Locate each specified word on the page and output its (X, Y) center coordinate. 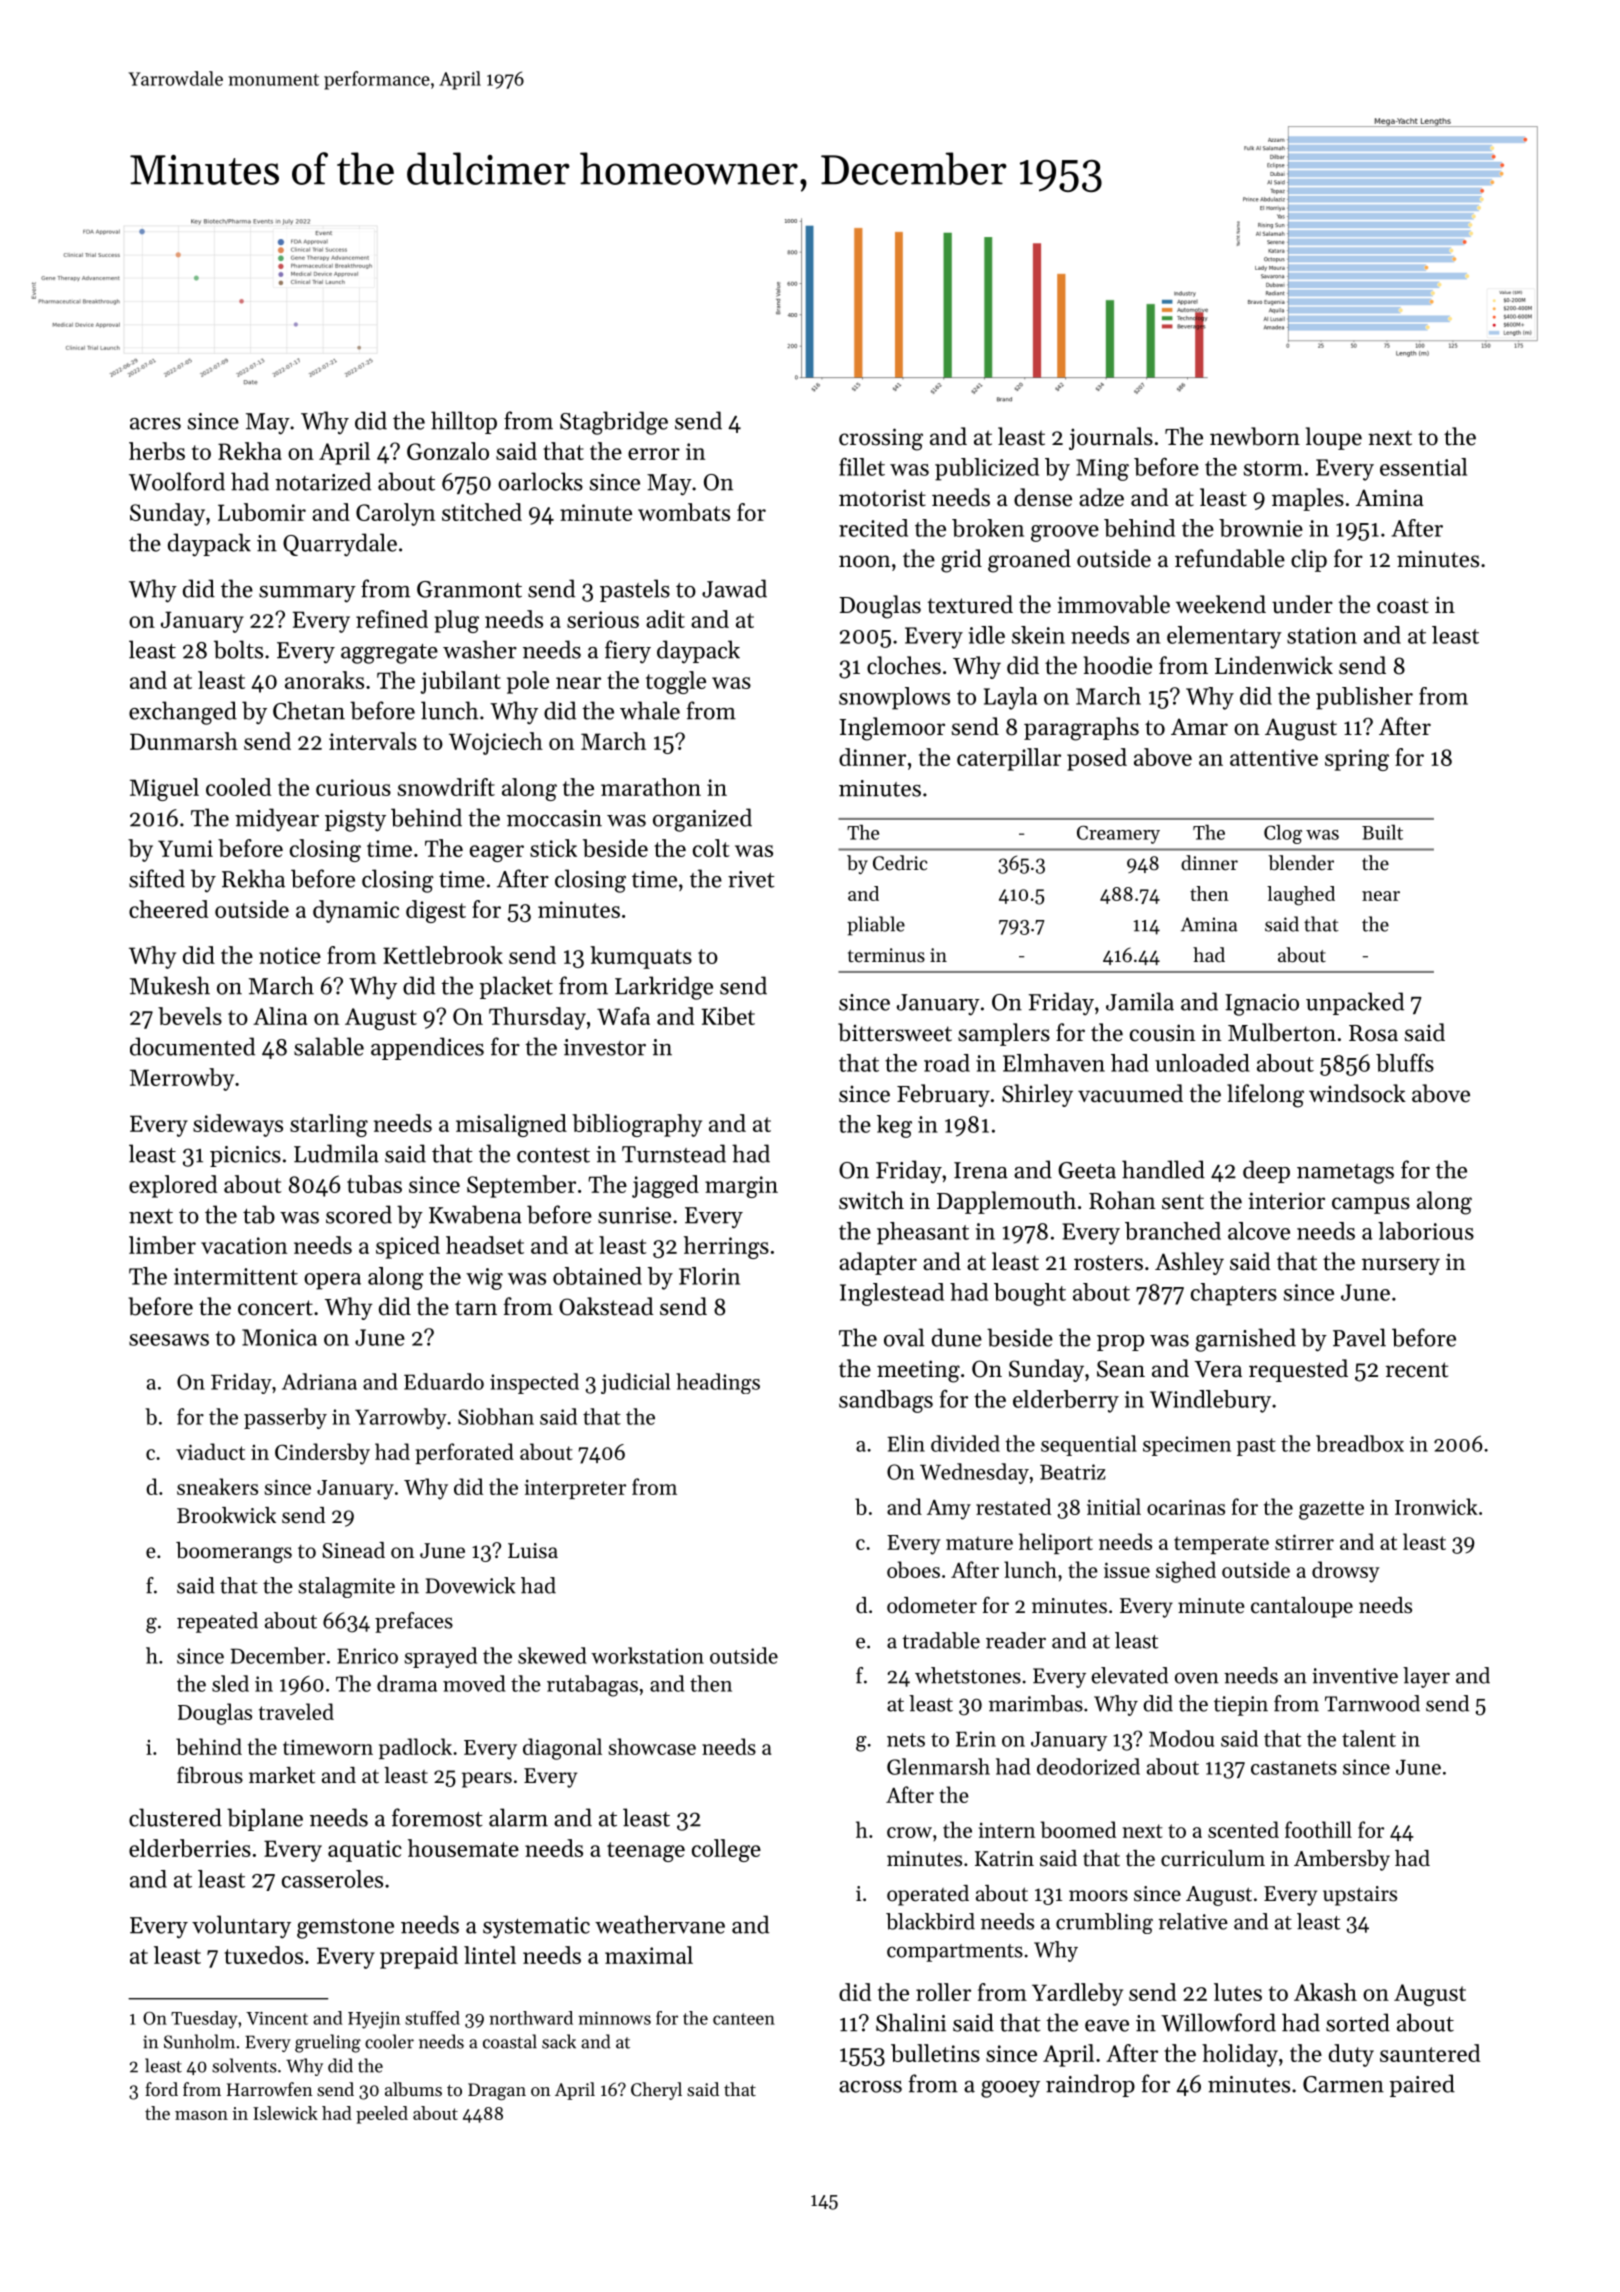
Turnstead (674, 1153)
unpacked (1355, 1003)
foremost (437, 1817)
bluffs (1405, 1063)
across (870, 2087)
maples (1308, 499)
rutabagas (592, 1686)
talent (1369, 1738)
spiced (408, 1247)
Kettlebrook (443, 955)
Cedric (900, 863)
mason (201, 2115)
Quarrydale (340, 545)
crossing (881, 439)
